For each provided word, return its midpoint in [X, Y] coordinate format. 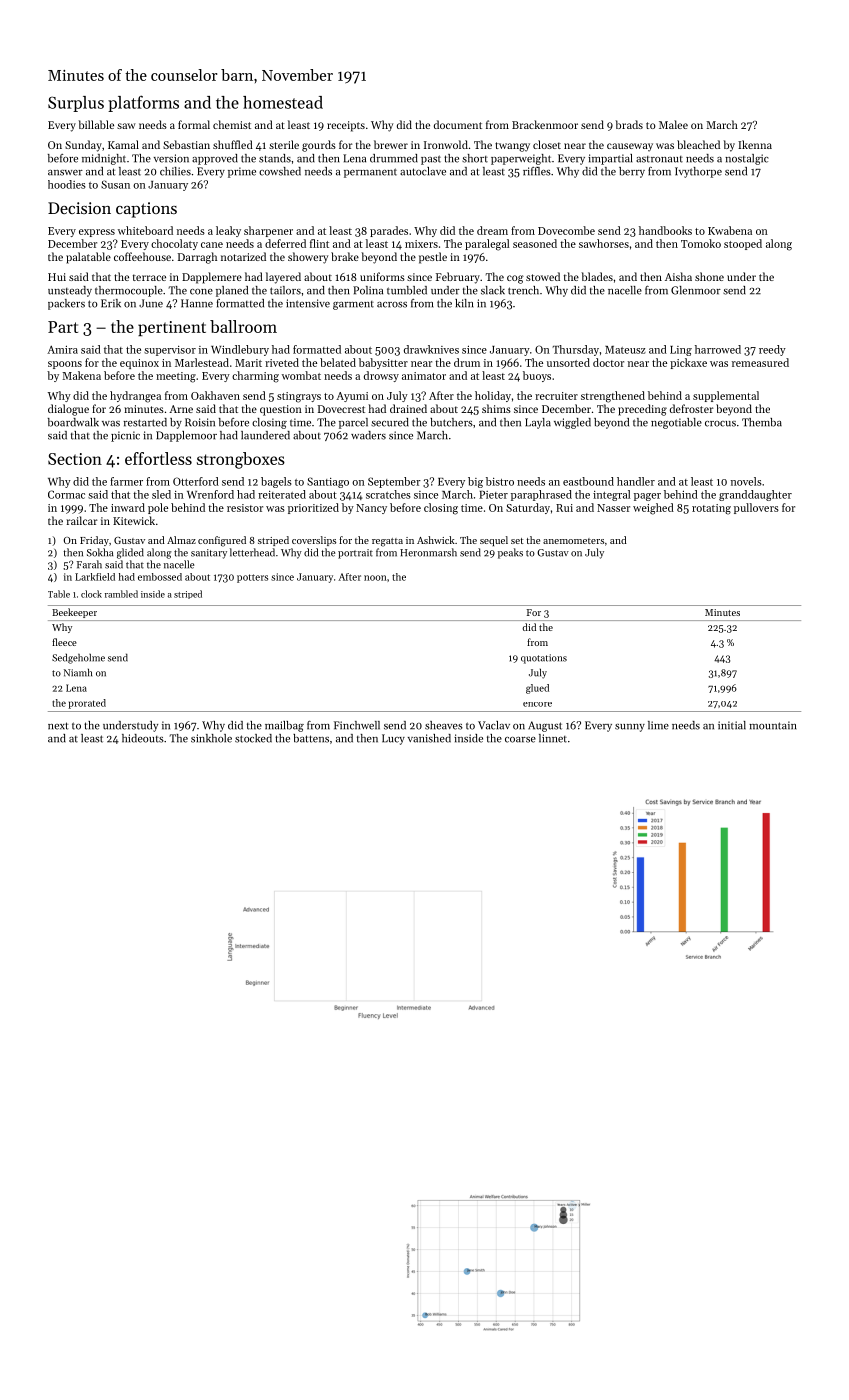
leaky [228, 231]
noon [375, 578]
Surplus [76, 104]
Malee [673, 124]
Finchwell [357, 725]
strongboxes [241, 460]
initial [732, 725]
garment [353, 305]
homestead [283, 102]
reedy [772, 350]
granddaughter [755, 495]
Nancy [371, 509]
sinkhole [211, 738]
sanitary [209, 554]
